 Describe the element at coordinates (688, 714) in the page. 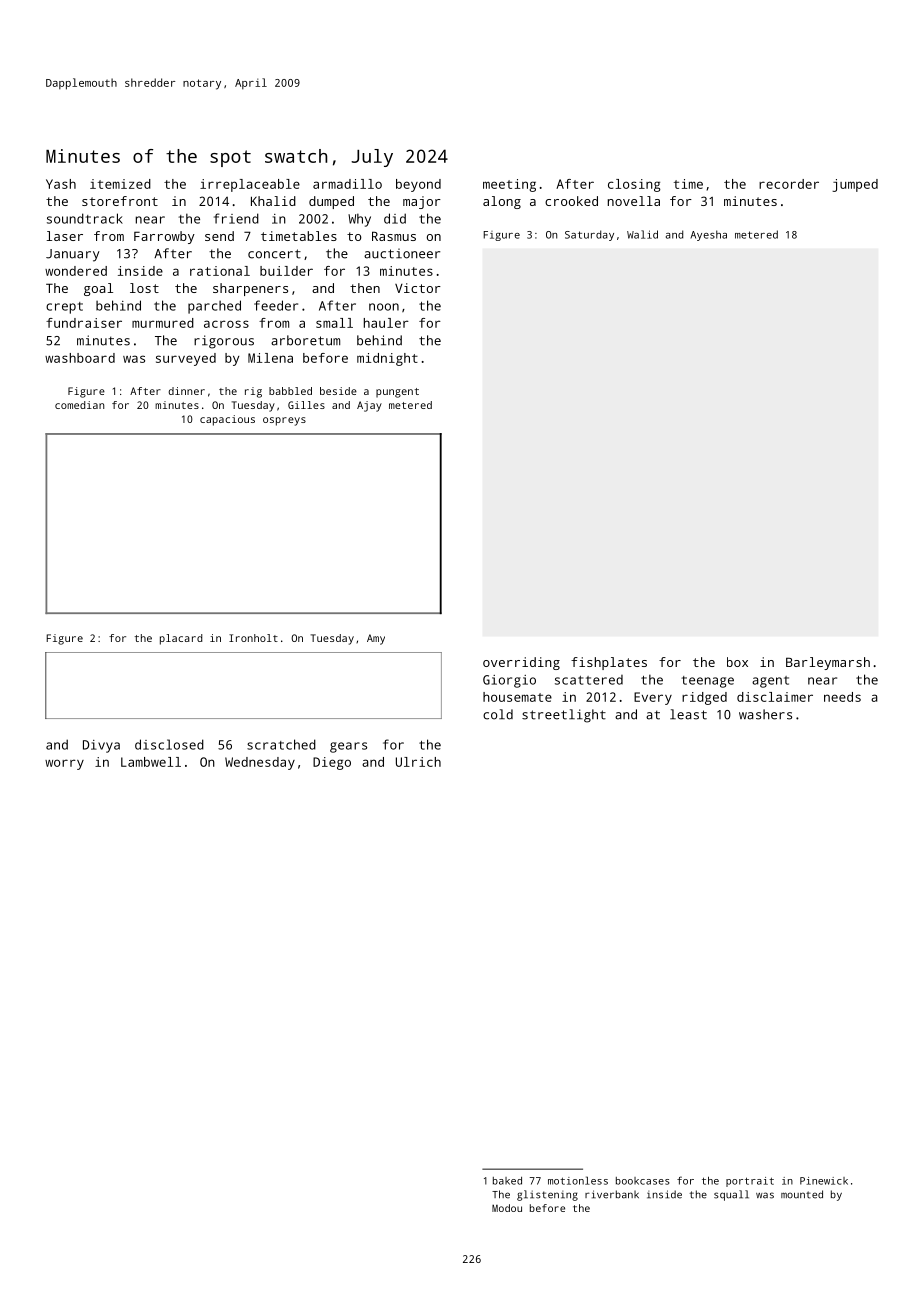

I see `least` at that location.
